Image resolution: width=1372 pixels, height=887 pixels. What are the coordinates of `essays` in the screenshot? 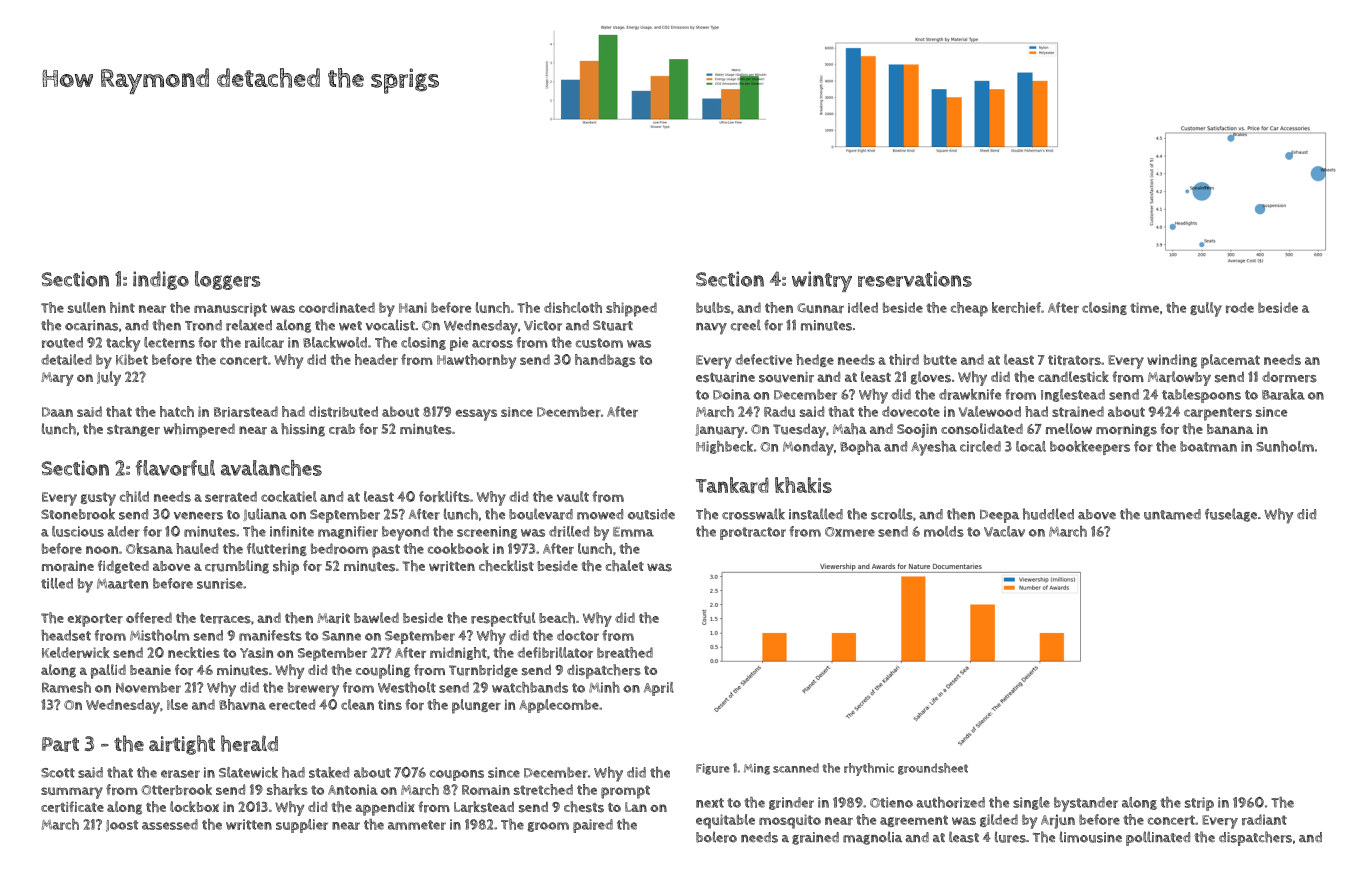 It's located at (476, 415).
